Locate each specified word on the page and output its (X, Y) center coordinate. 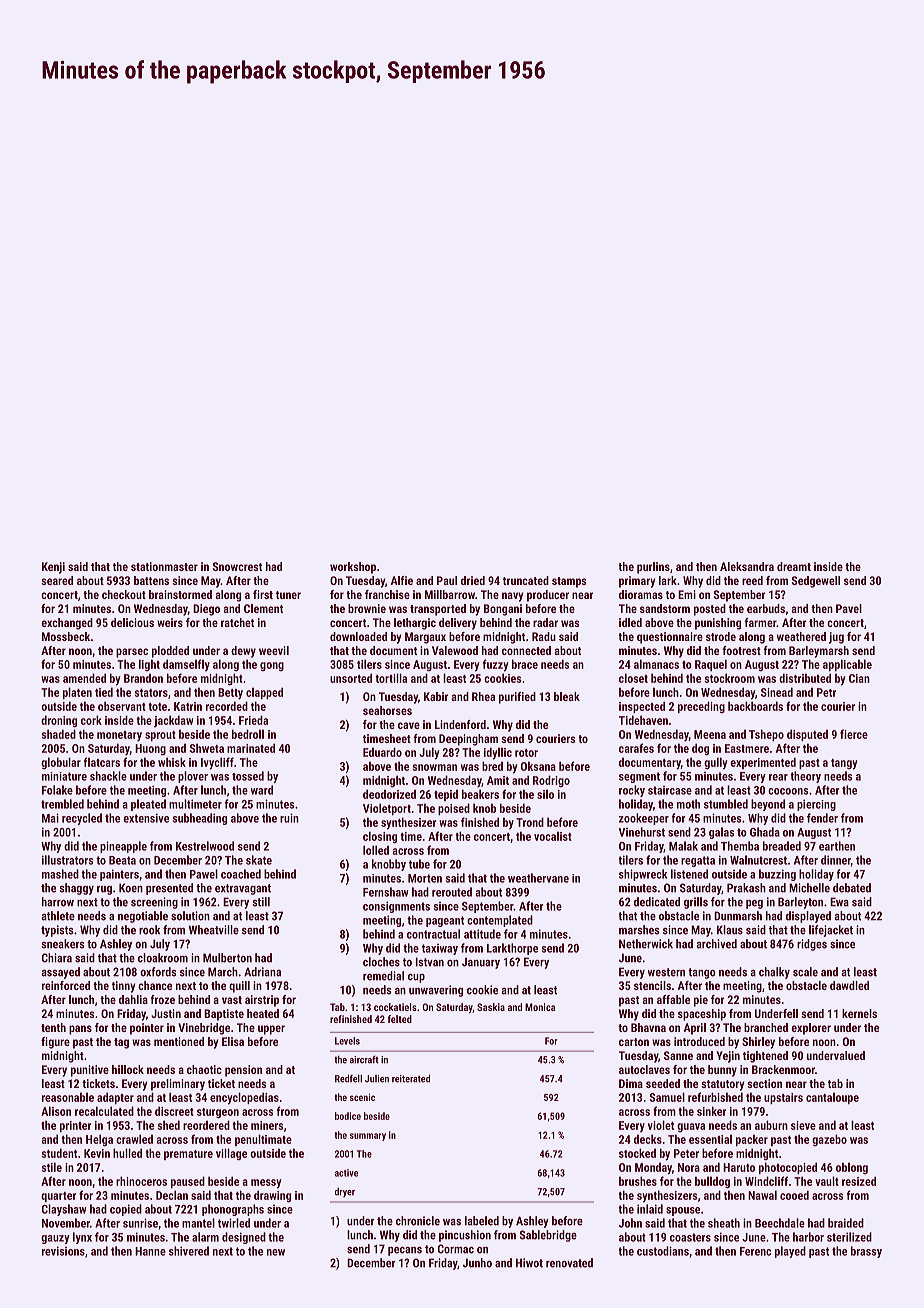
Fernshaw (386, 892)
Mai (50, 818)
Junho (477, 1263)
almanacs (656, 664)
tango (702, 973)
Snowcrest (237, 566)
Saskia (491, 1007)
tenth (53, 1027)
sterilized (849, 1237)
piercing (816, 805)
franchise (387, 594)
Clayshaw (64, 1210)
